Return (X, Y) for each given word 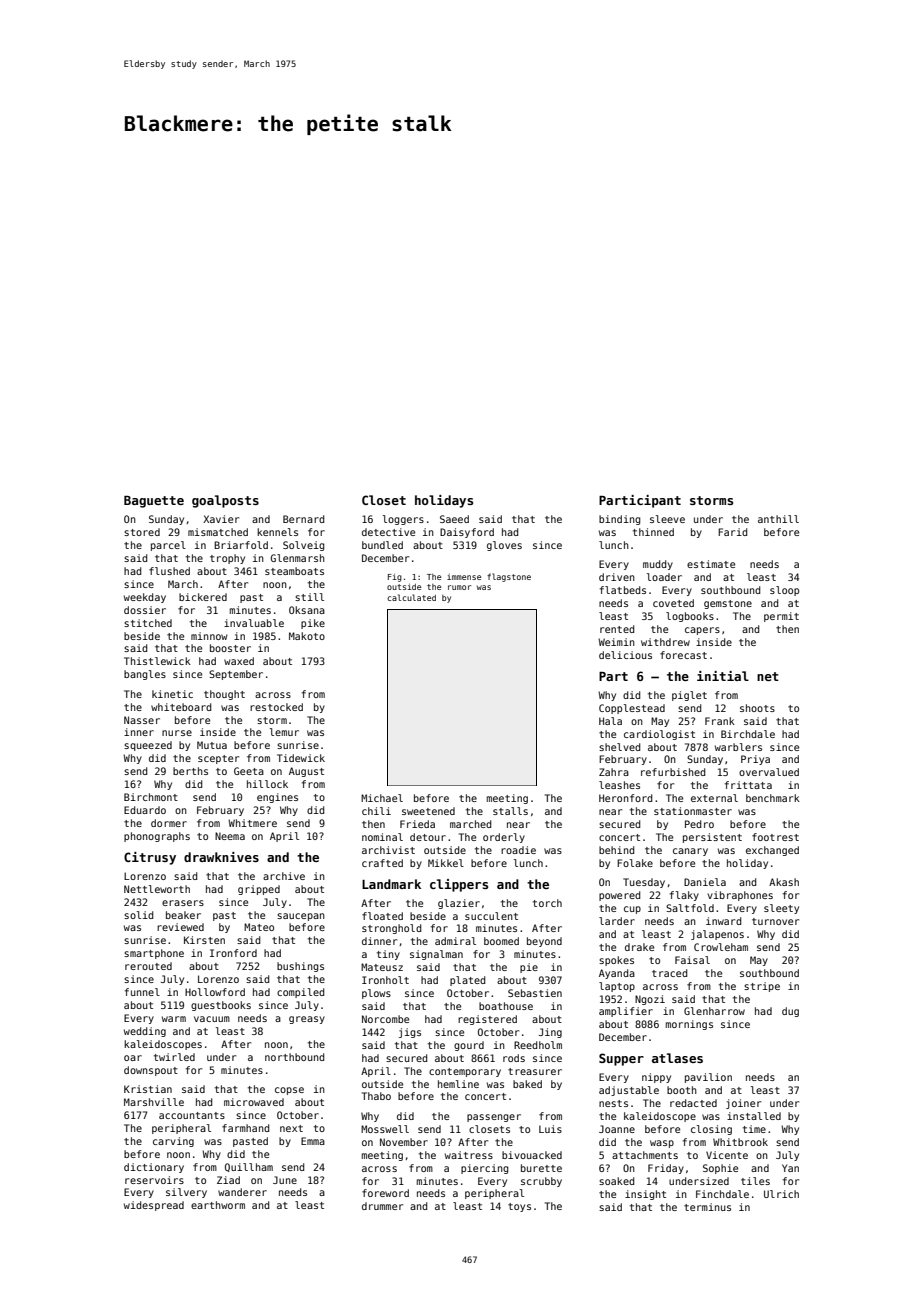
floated (382, 916)
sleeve (667, 519)
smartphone (154, 954)
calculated (411, 597)
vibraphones (740, 896)
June (285, 1180)
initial (723, 676)
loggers (403, 520)
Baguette (154, 502)
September (236, 675)
